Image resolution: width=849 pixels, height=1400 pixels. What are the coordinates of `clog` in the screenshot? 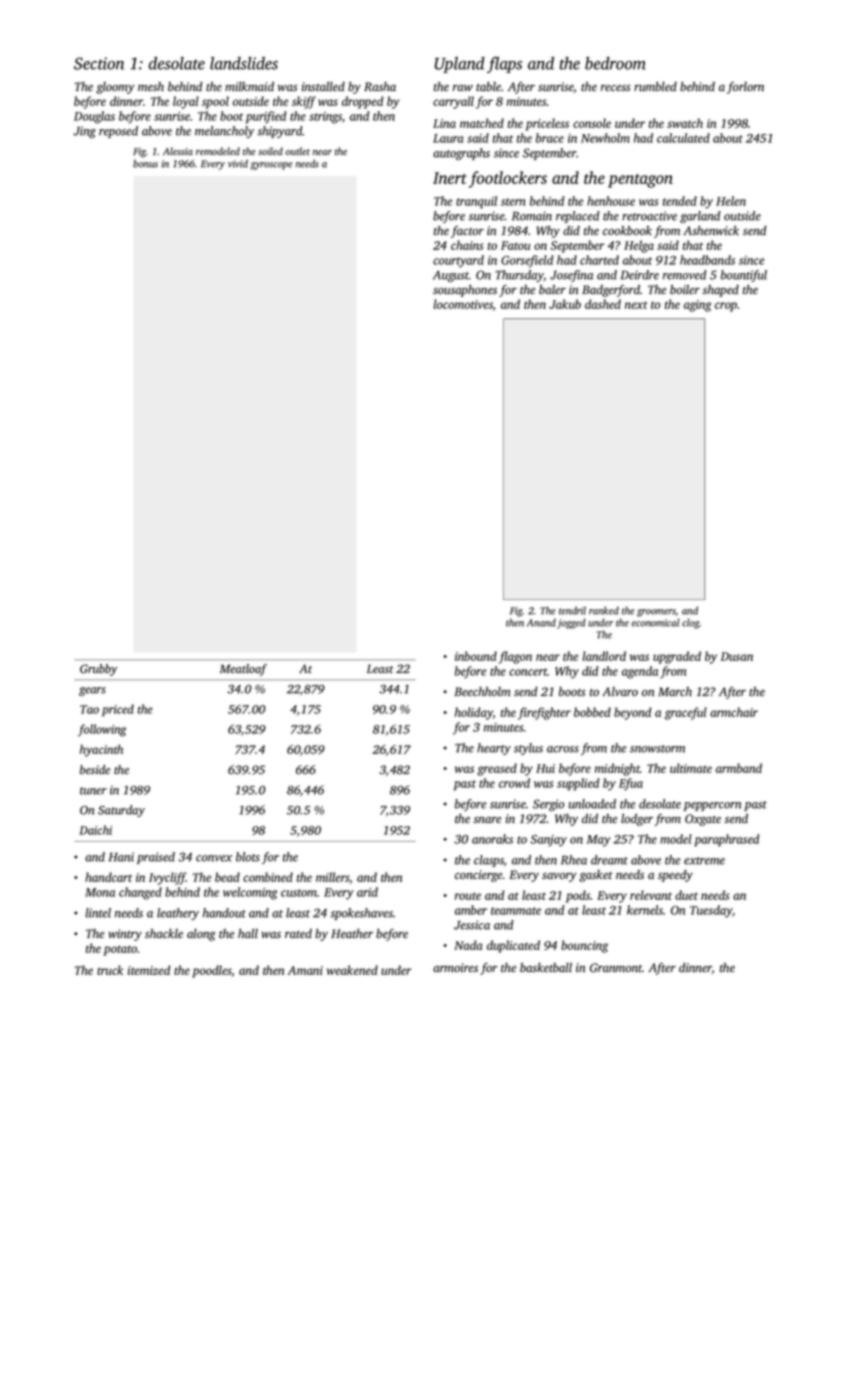 It's located at (691, 623).
